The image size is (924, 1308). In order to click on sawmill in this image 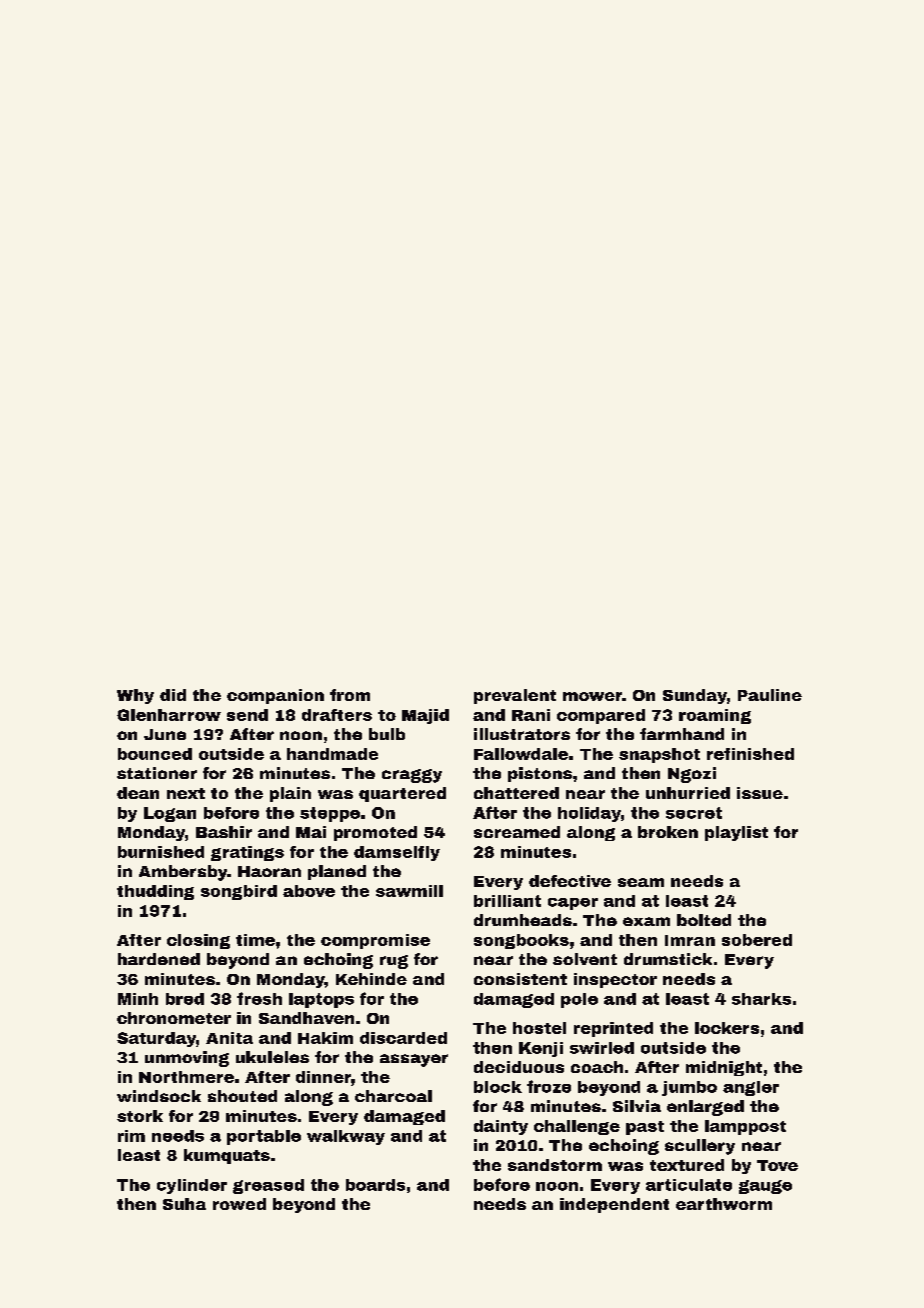, I will do `click(409, 891)`.
